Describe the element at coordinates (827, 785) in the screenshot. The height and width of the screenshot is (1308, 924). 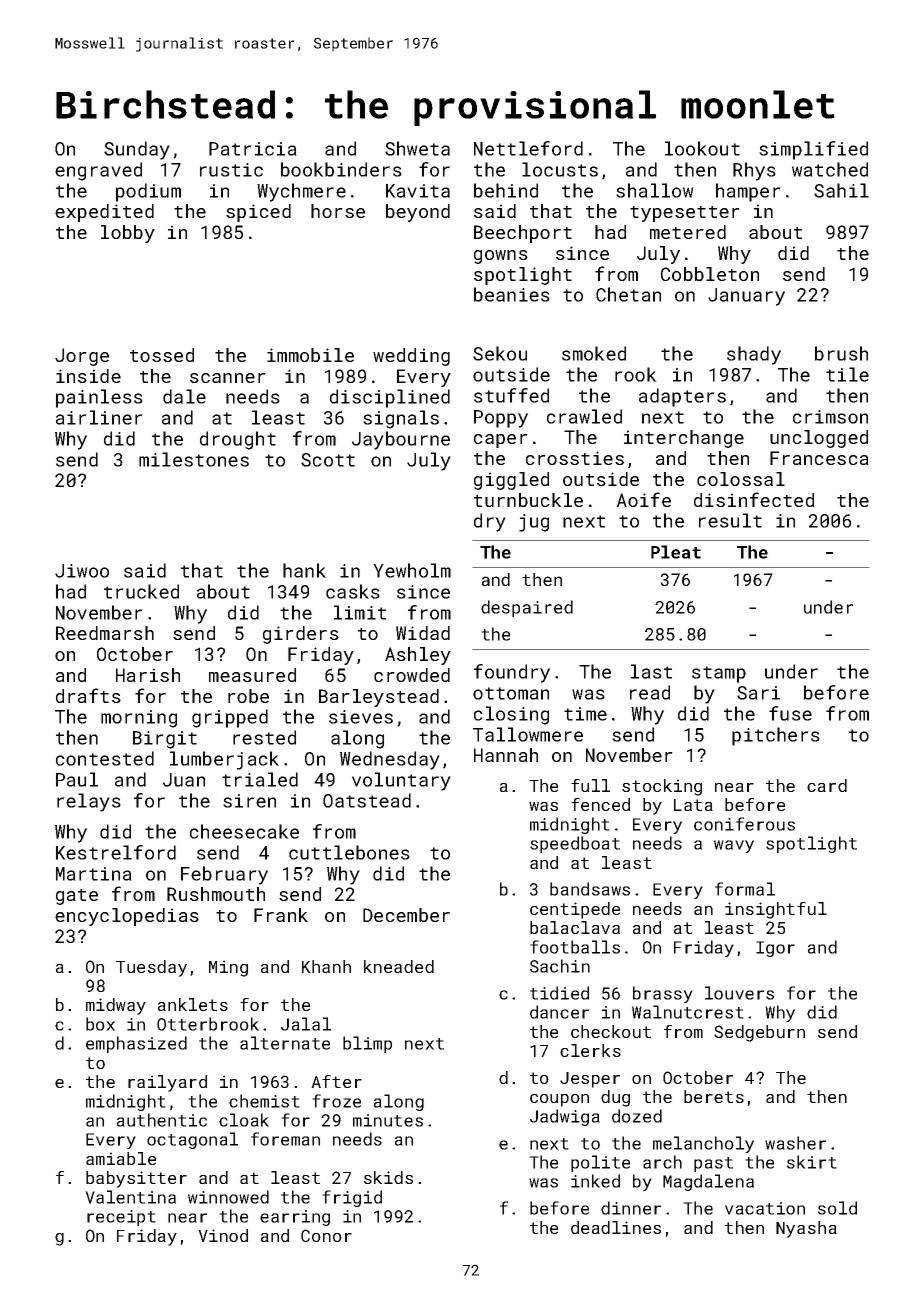
I see `card` at that location.
